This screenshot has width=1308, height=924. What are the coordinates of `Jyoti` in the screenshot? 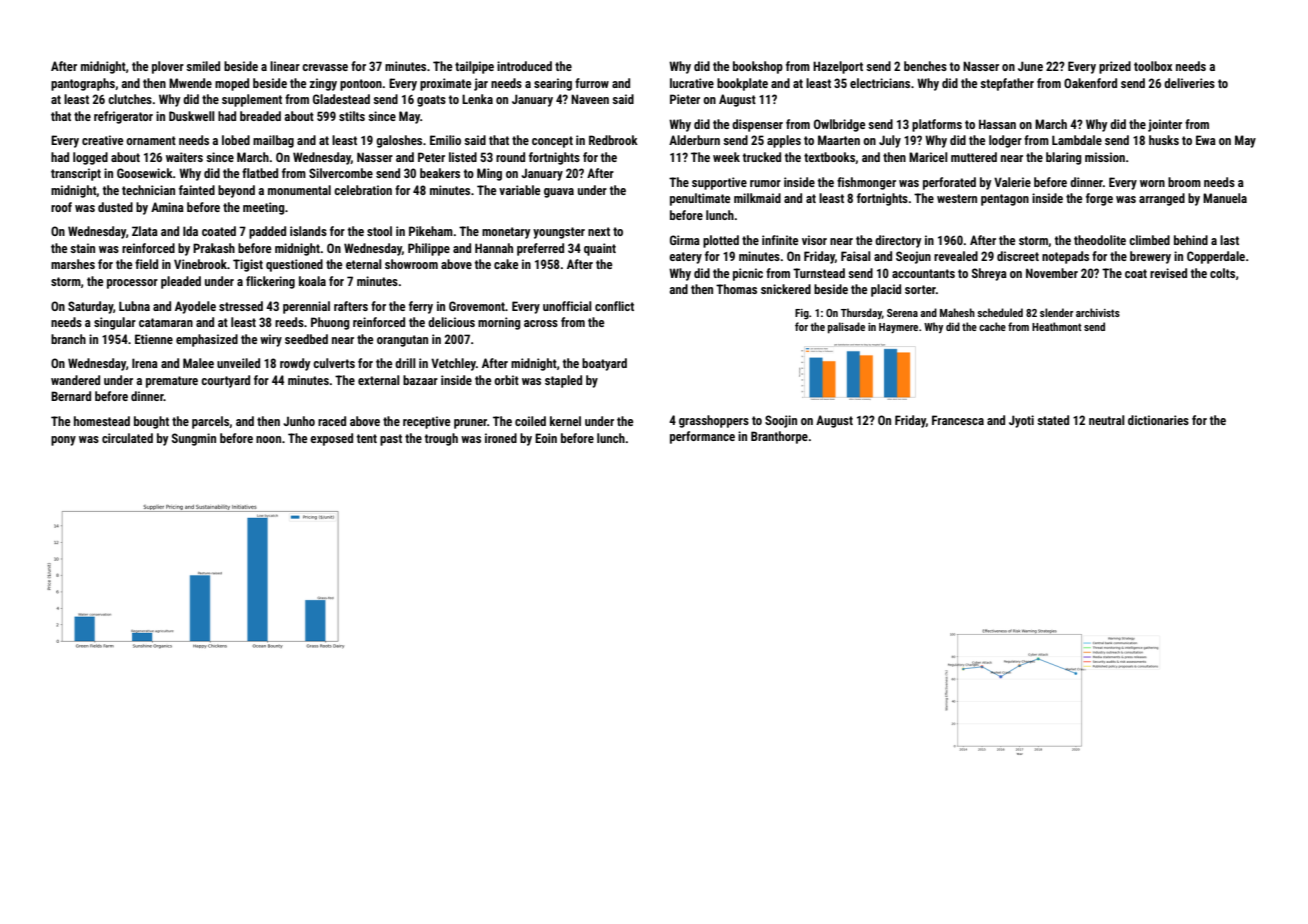 It's located at (1021, 421).
